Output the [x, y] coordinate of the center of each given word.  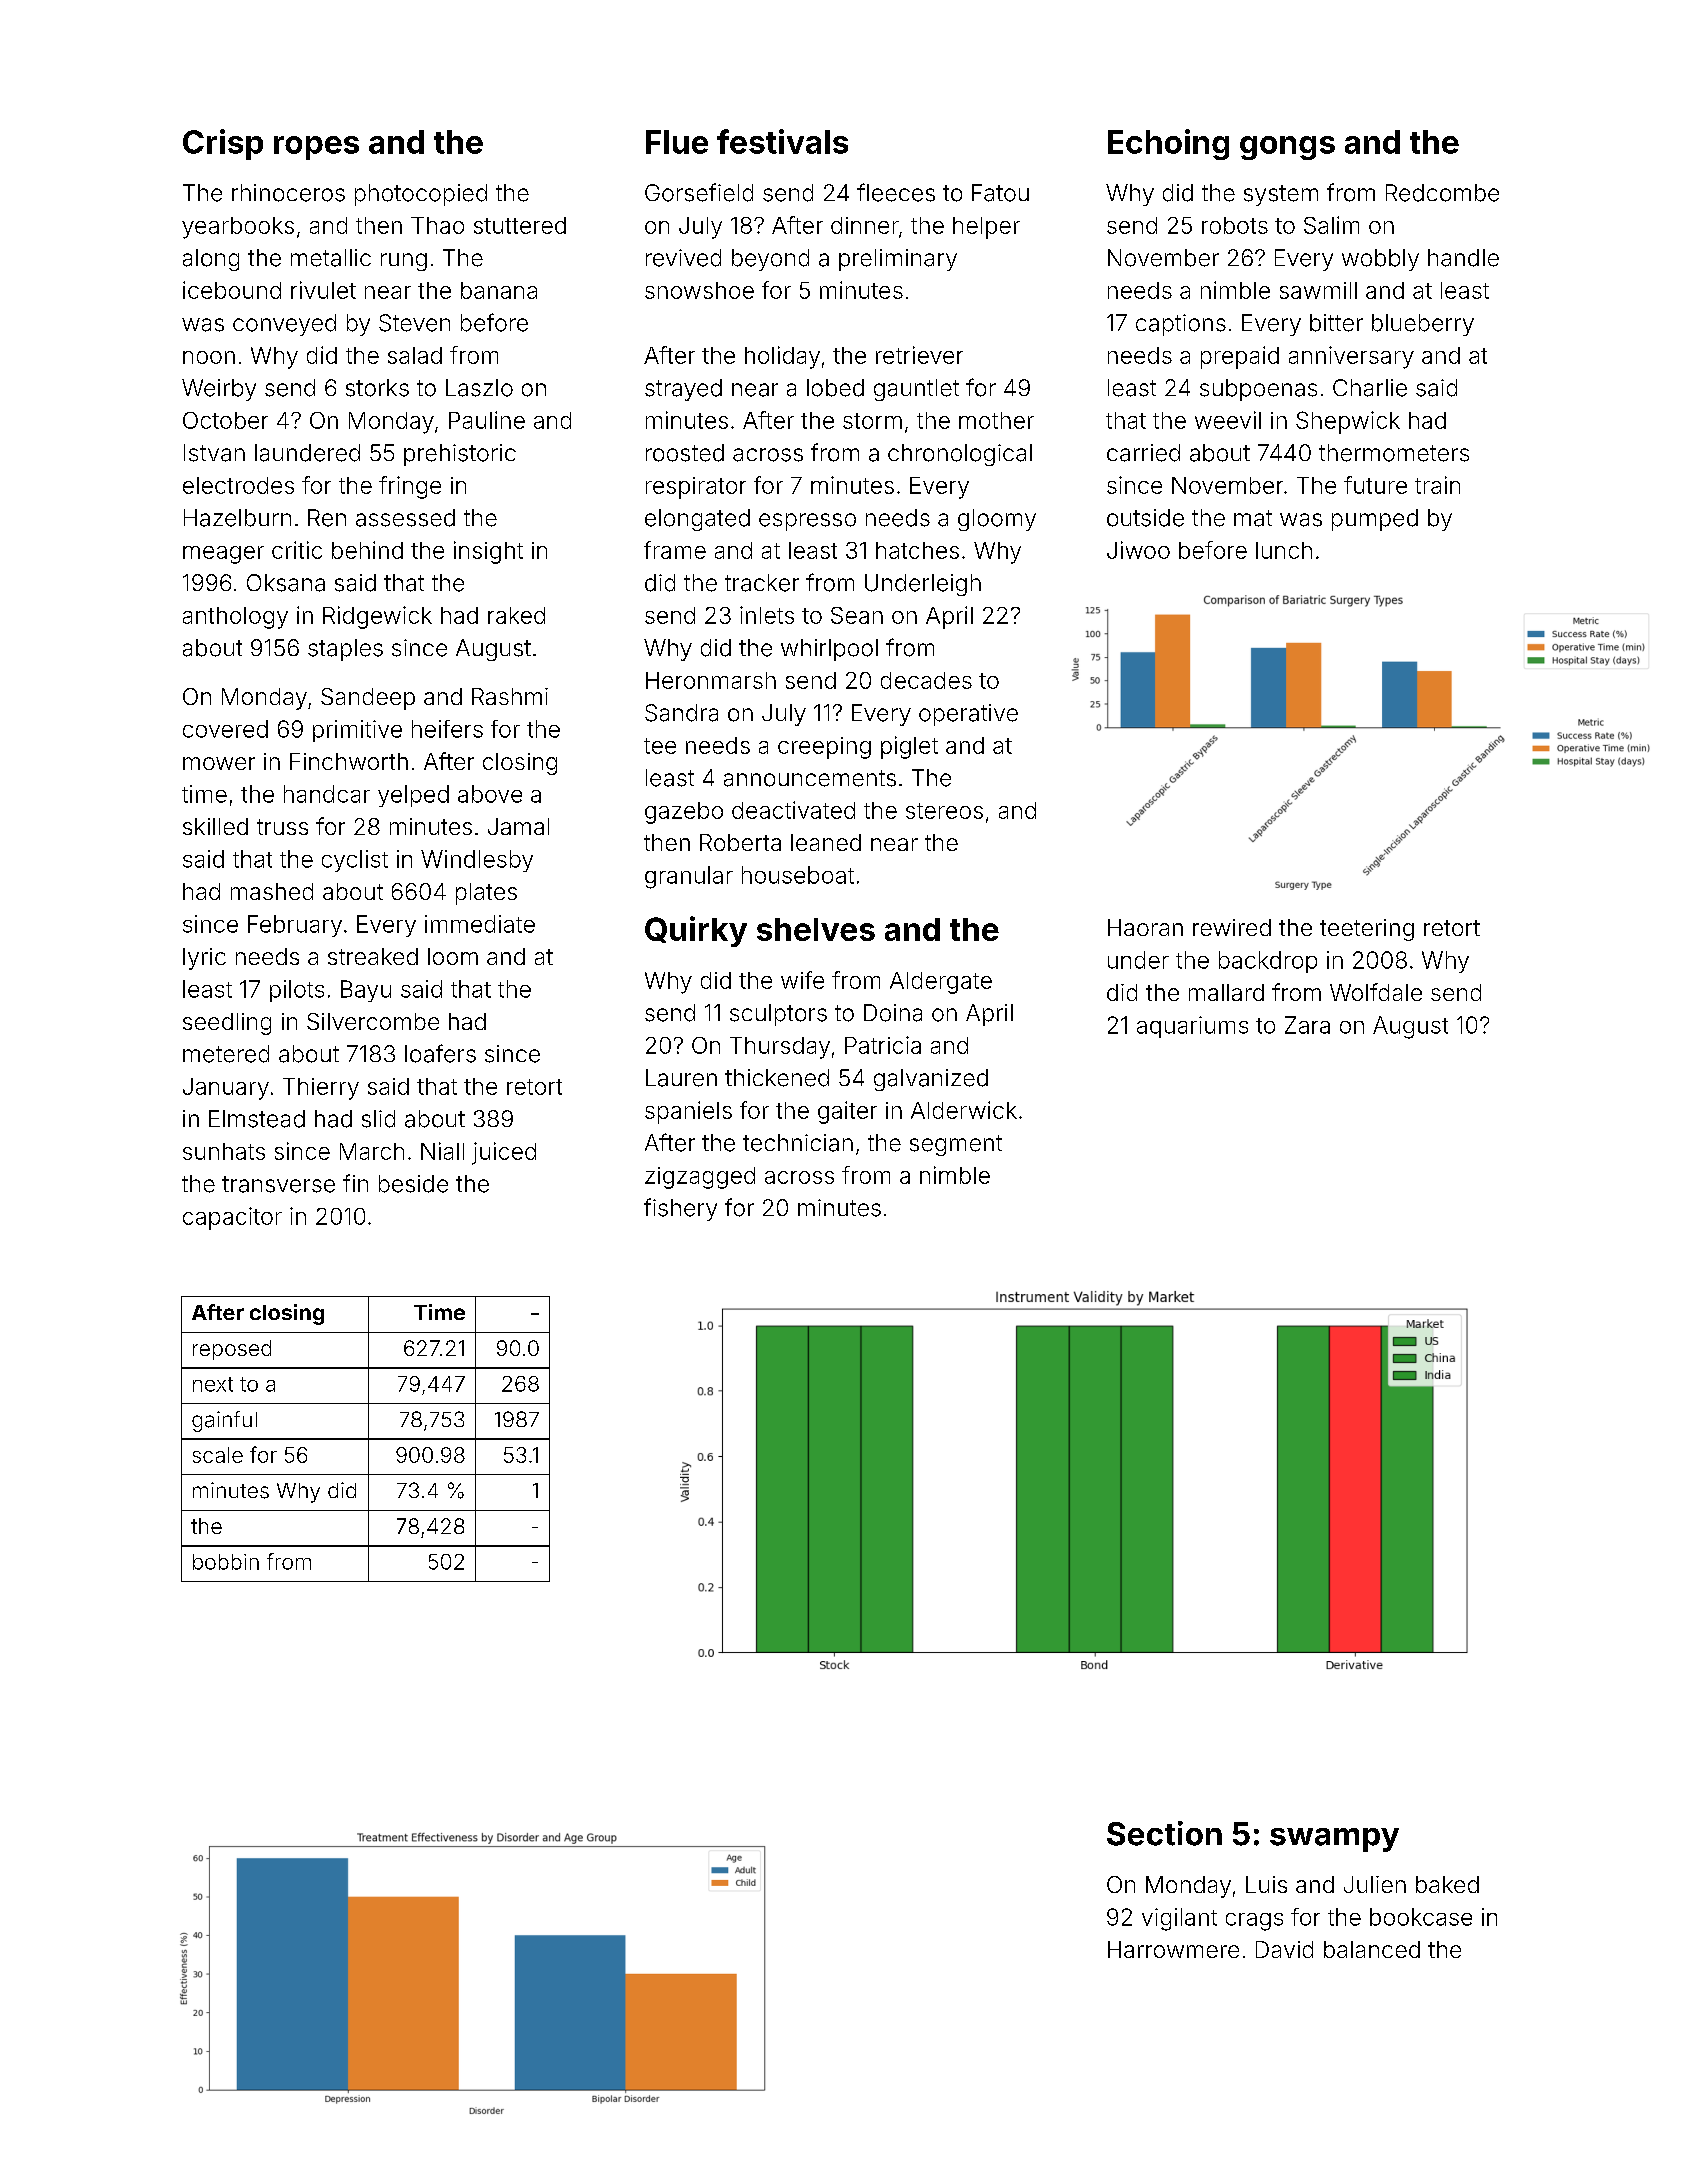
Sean [857, 615]
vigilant [1179, 1919]
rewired [1232, 927]
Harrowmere [1173, 1949]
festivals [782, 141]
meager [223, 555]
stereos [944, 811]
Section [1164, 1833]
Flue [677, 142]
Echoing [1168, 144]
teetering [1367, 930]
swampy [1334, 1840]
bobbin [226, 1562]
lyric [204, 959]
